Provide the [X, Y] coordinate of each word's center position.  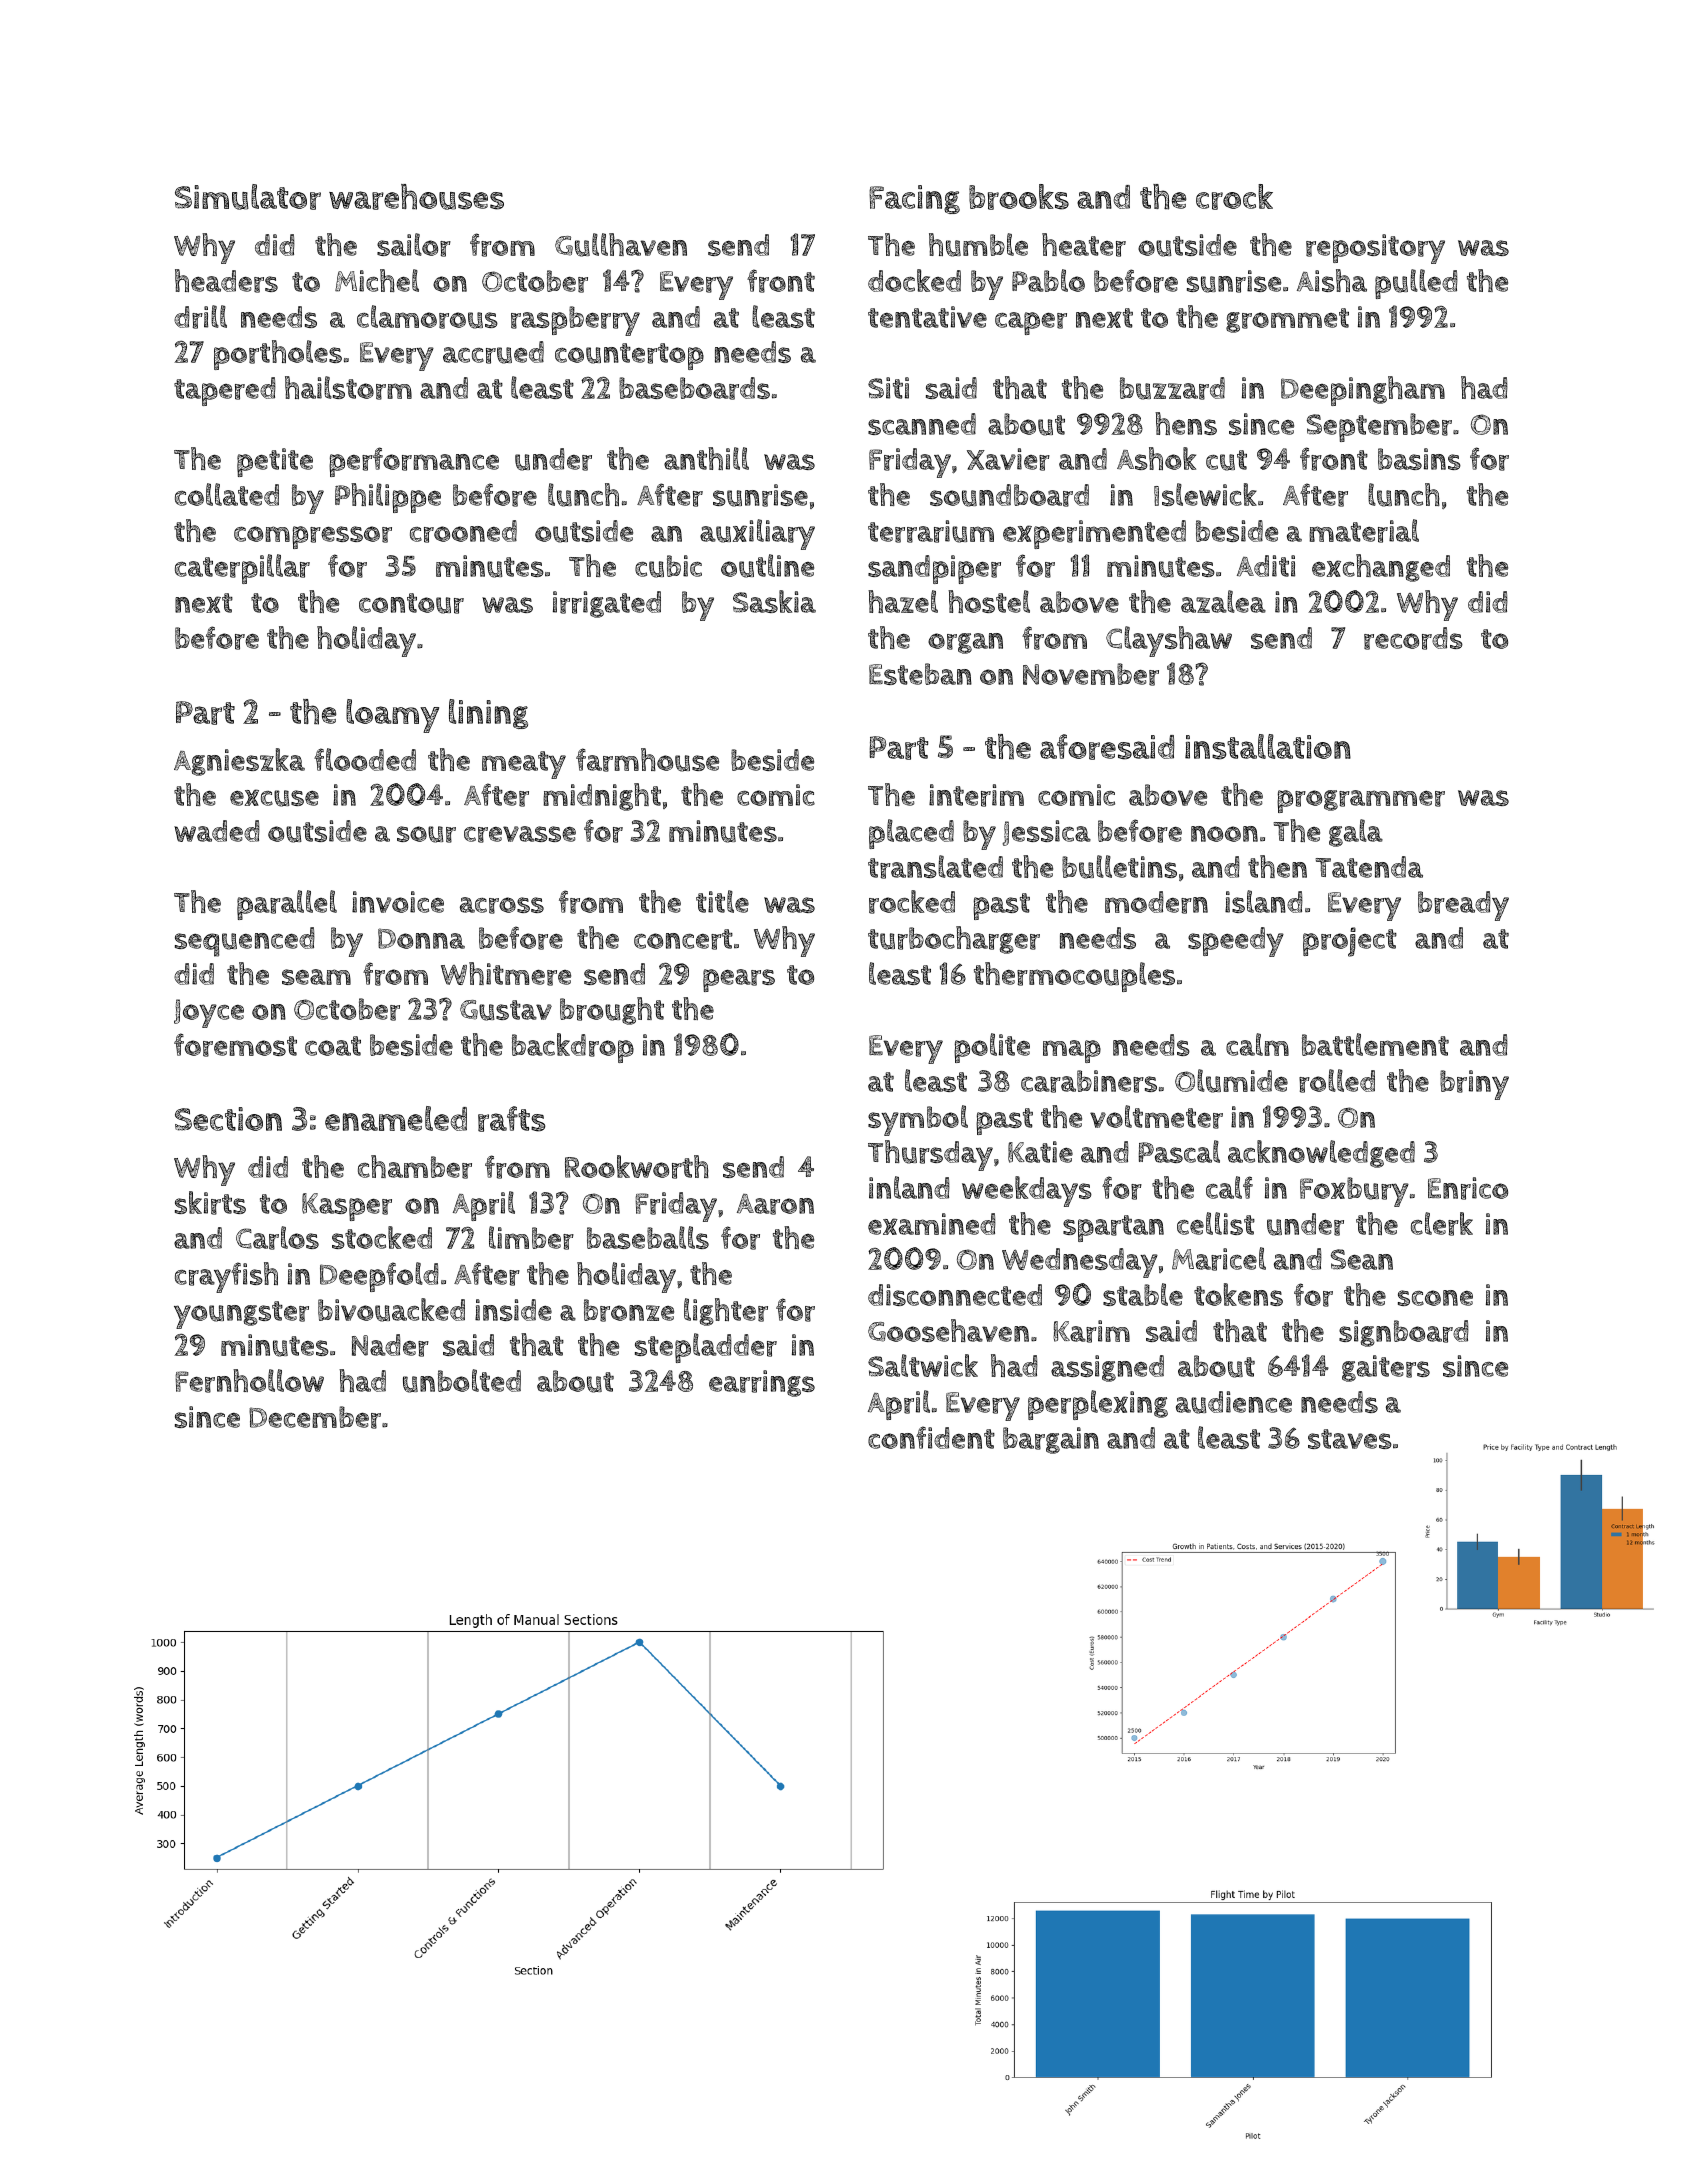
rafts [512, 1119]
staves [1350, 1439]
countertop [629, 356]
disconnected [955, 1295]
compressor [313, 537]
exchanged [1381, 568]
